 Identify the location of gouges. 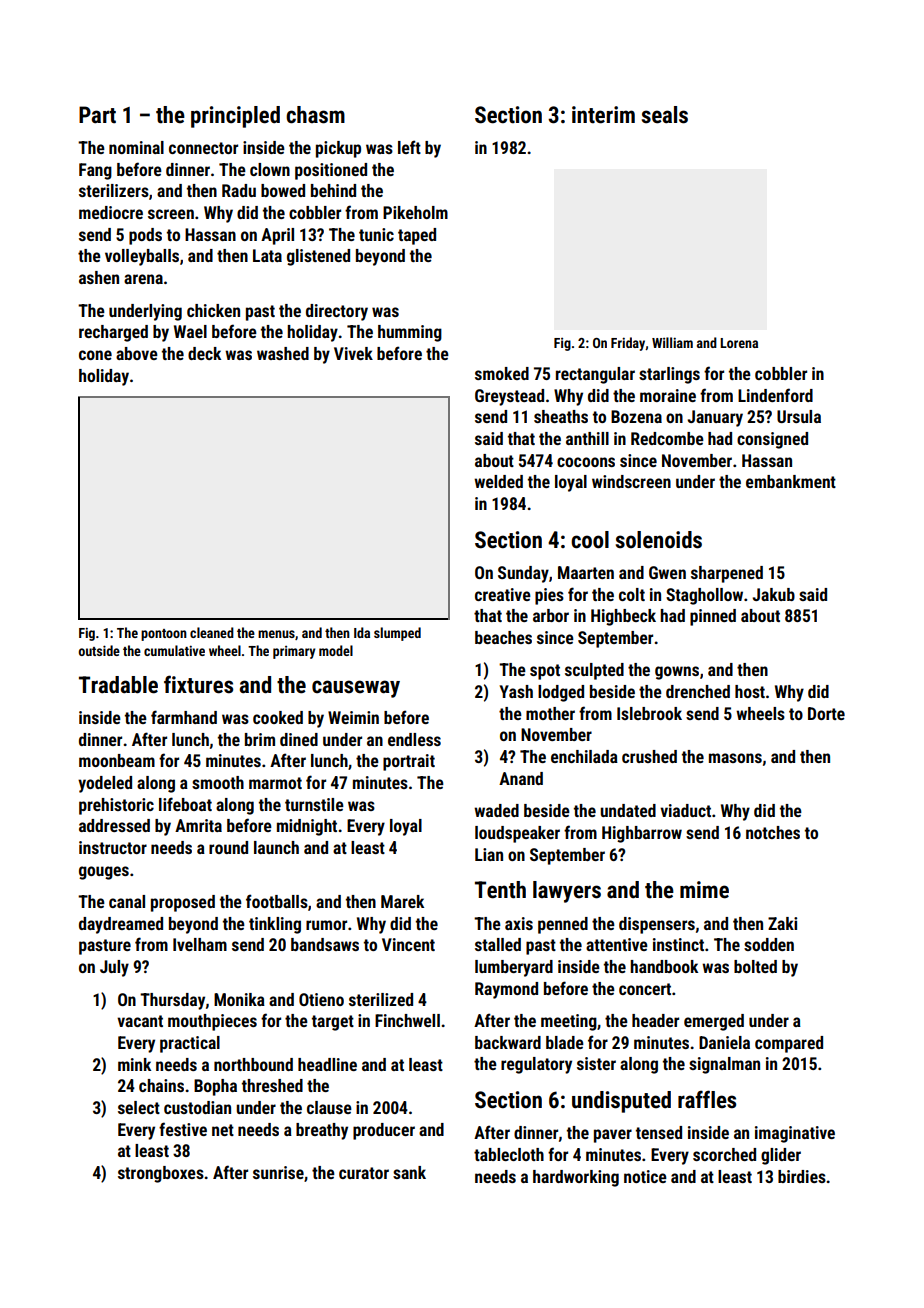
(104, 873).
